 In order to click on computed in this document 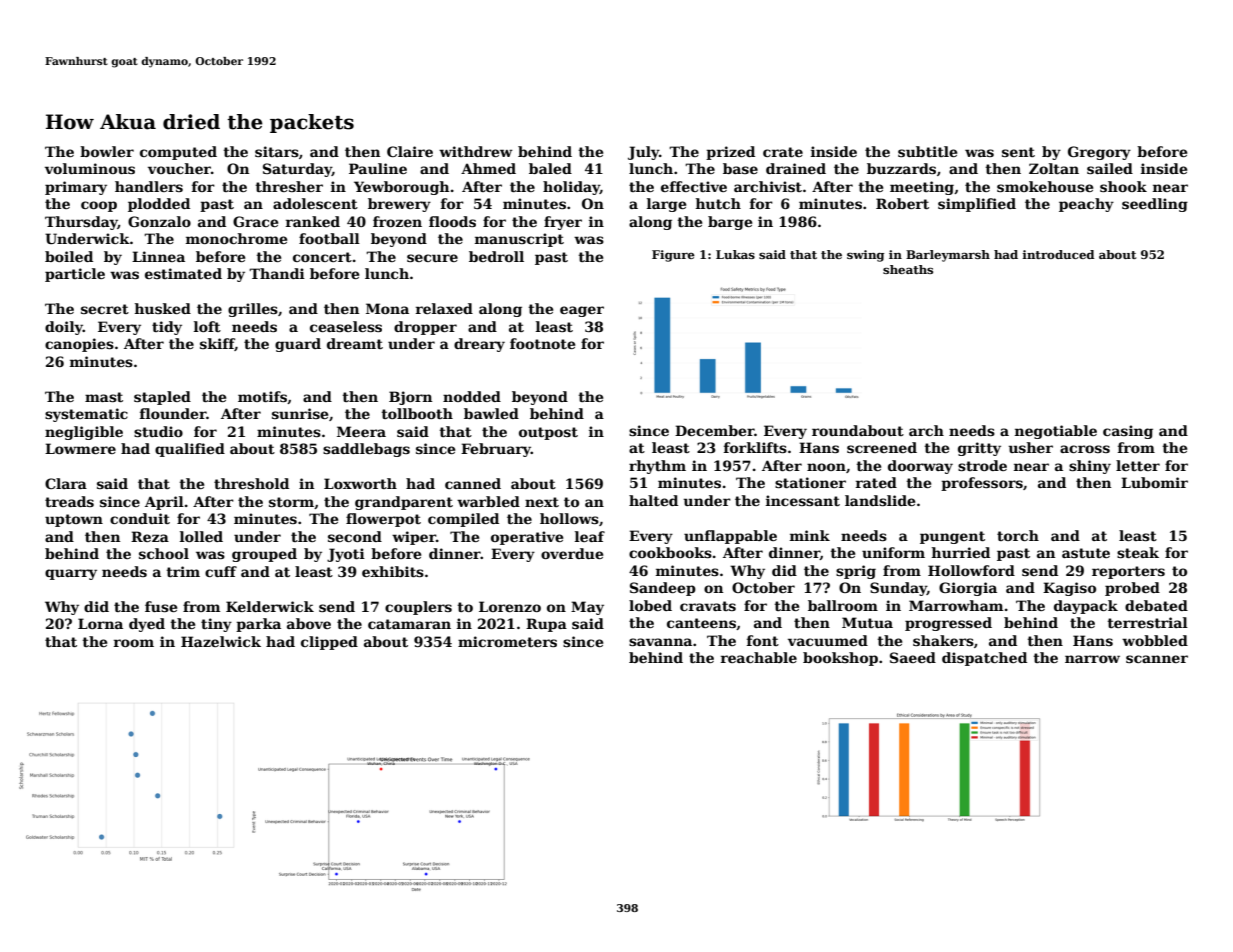, I will do `click(178, 153)`.
